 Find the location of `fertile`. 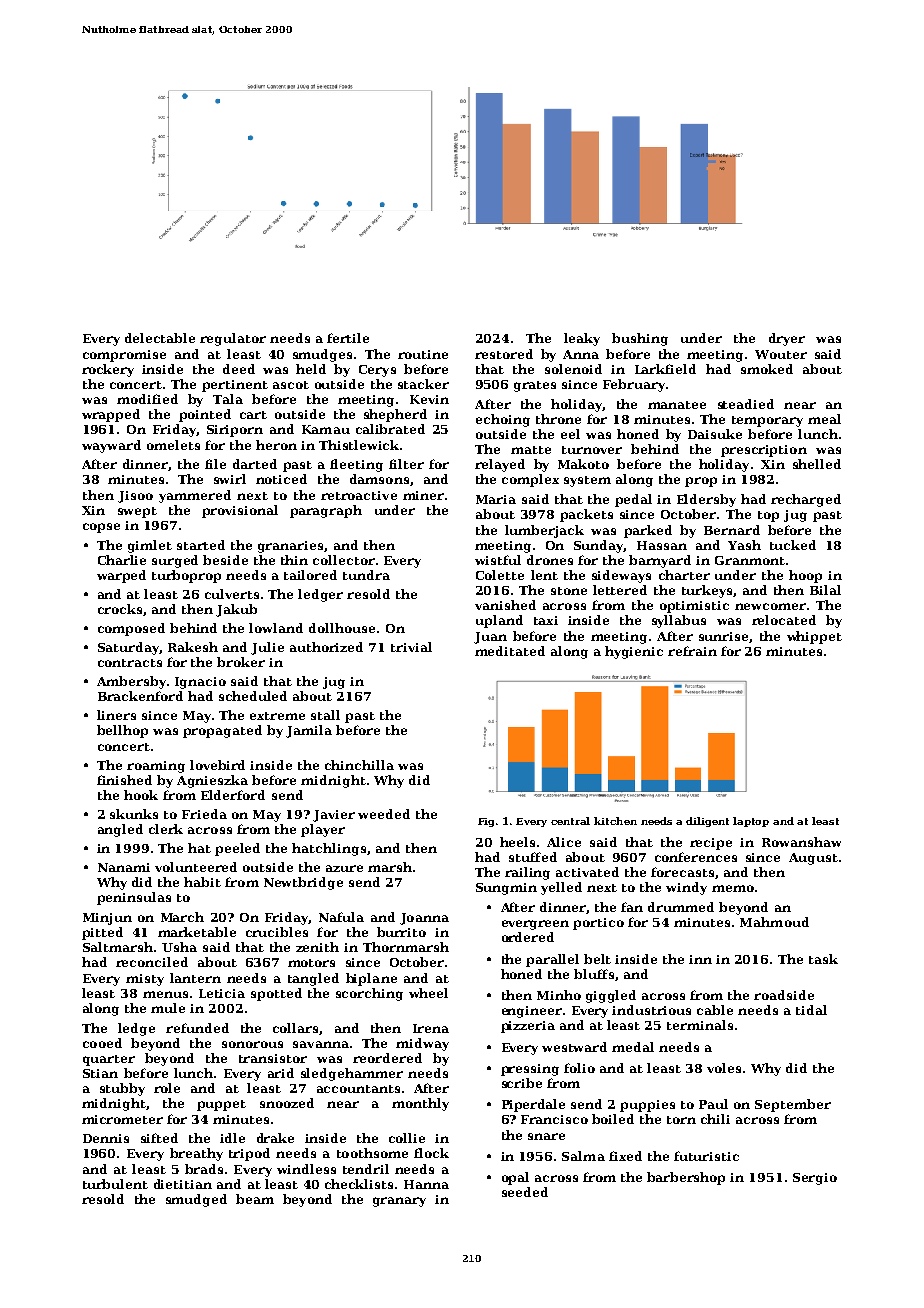

fertile is located at coordinates (348, 338).
